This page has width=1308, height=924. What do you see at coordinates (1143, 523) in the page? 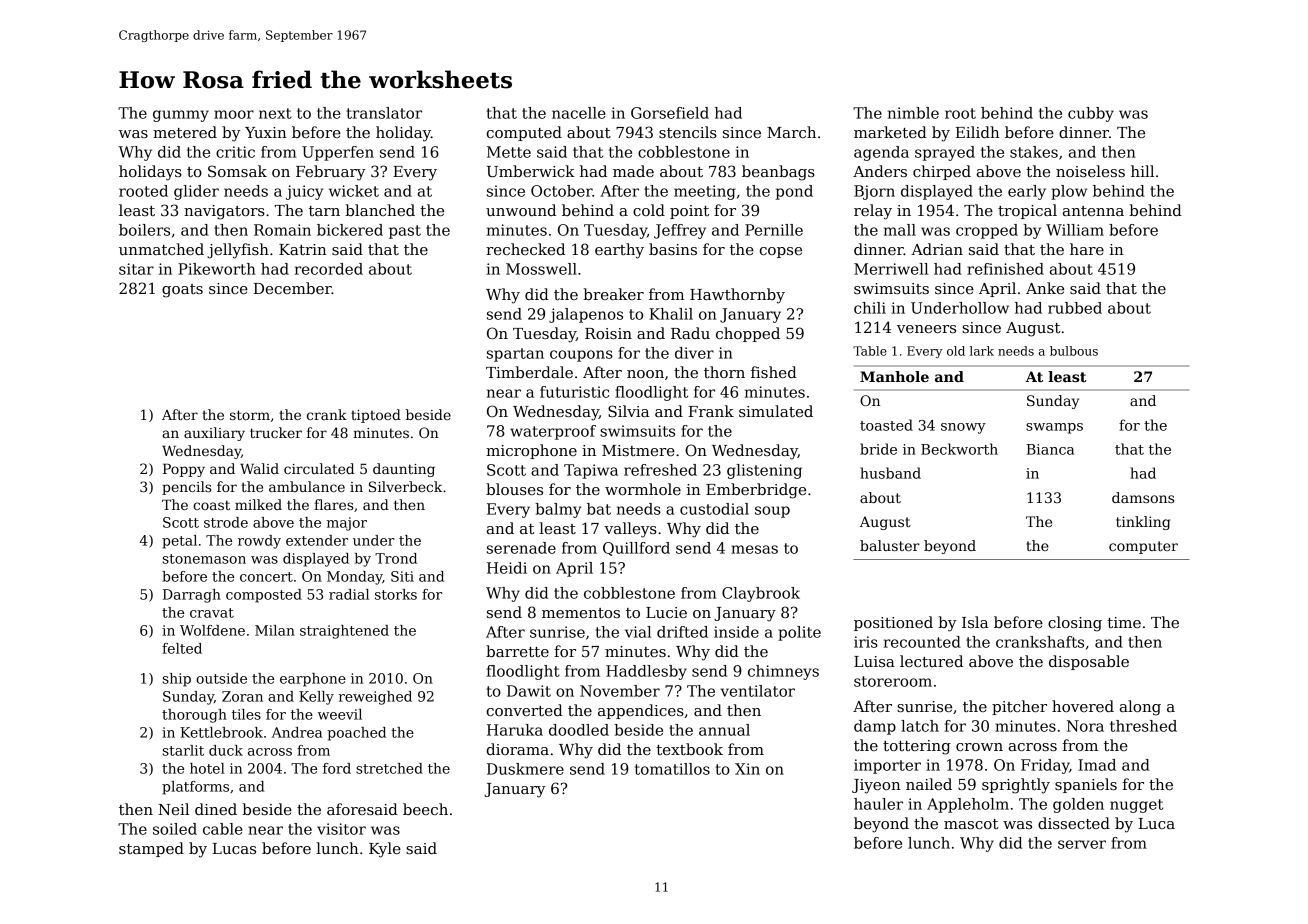
I see `tinkling` at bounding box center [1143, 523].
